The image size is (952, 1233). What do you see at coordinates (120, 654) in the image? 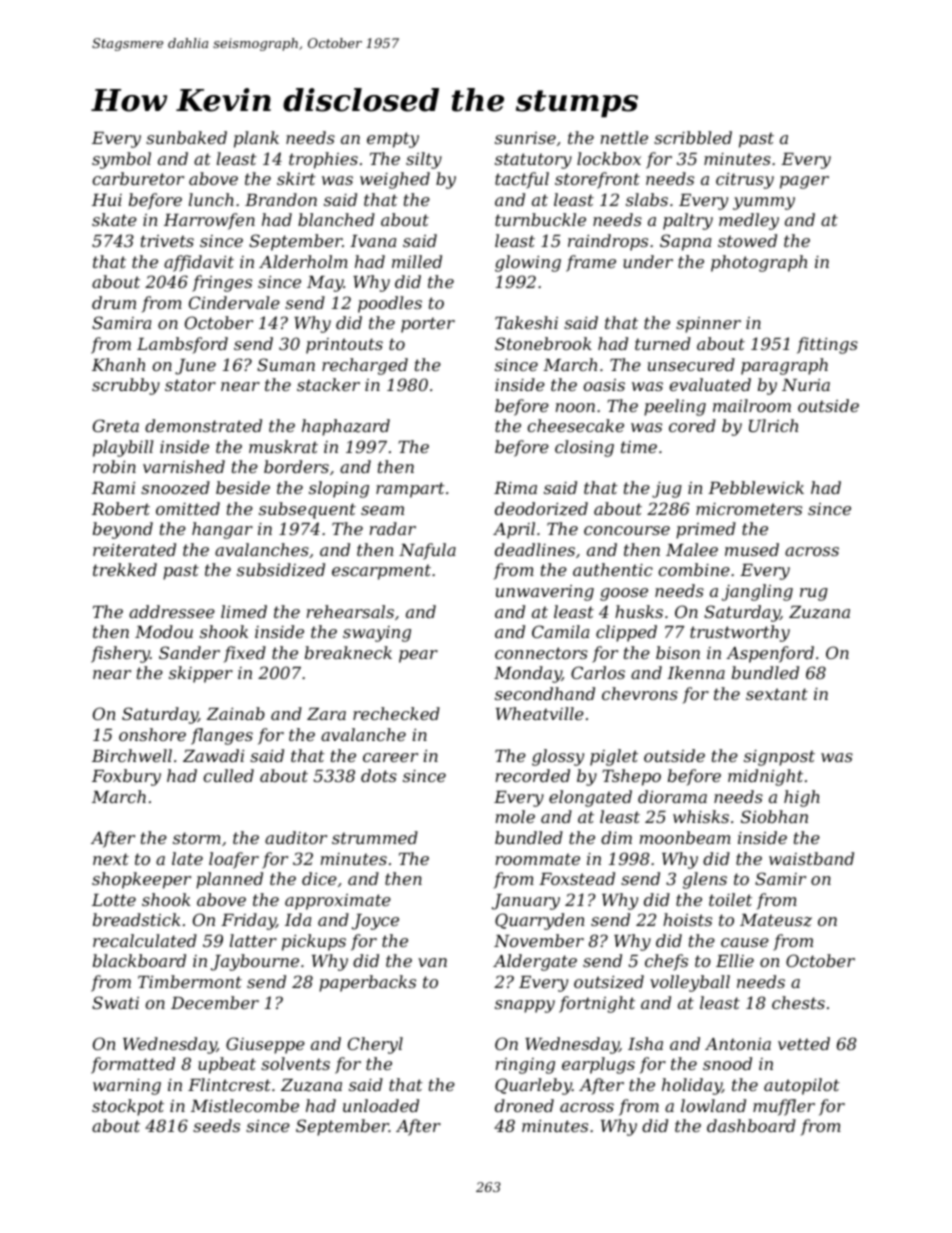
I see `fishery` at bounding box center [120, 654].
